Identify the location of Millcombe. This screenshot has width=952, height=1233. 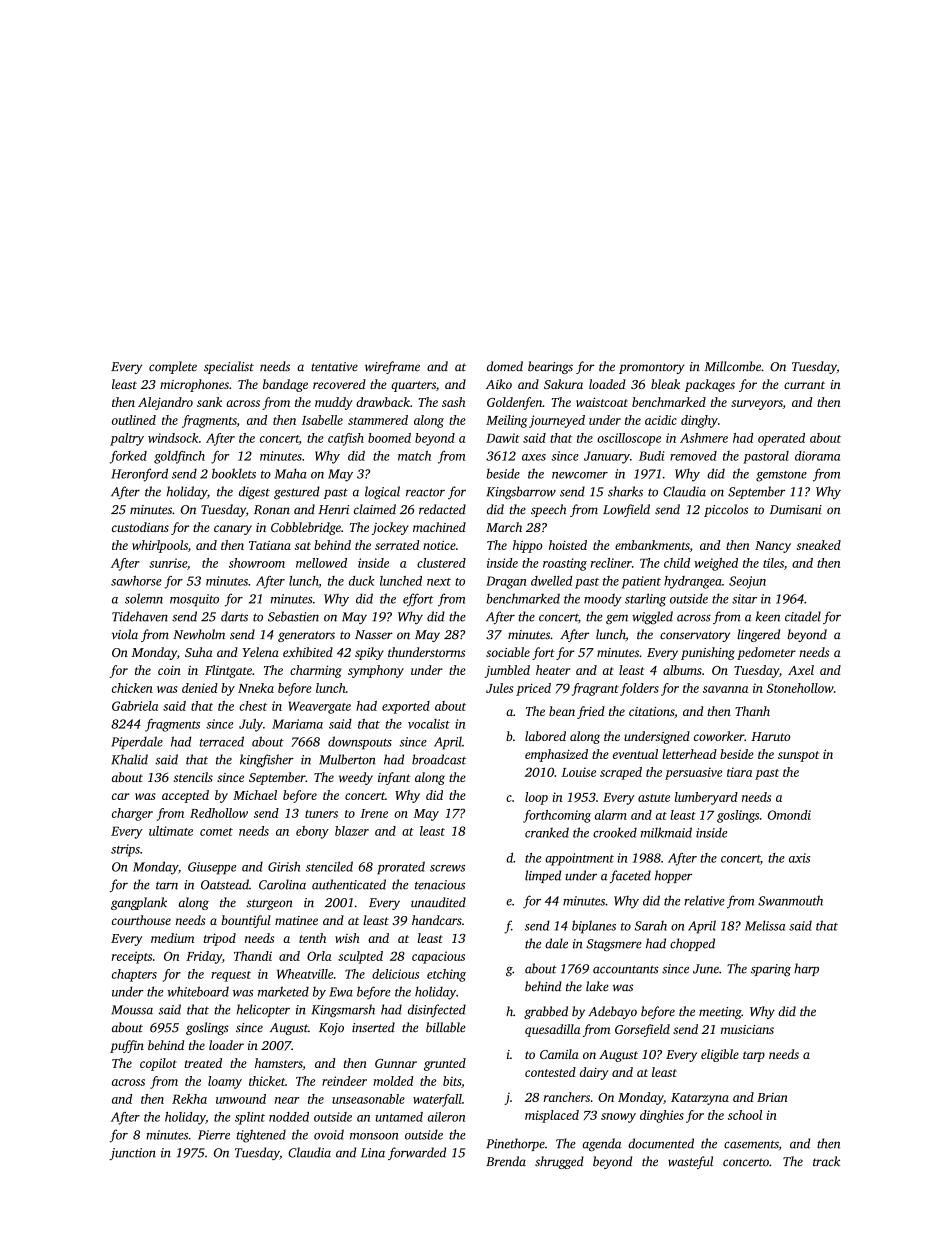
(732, 366).
